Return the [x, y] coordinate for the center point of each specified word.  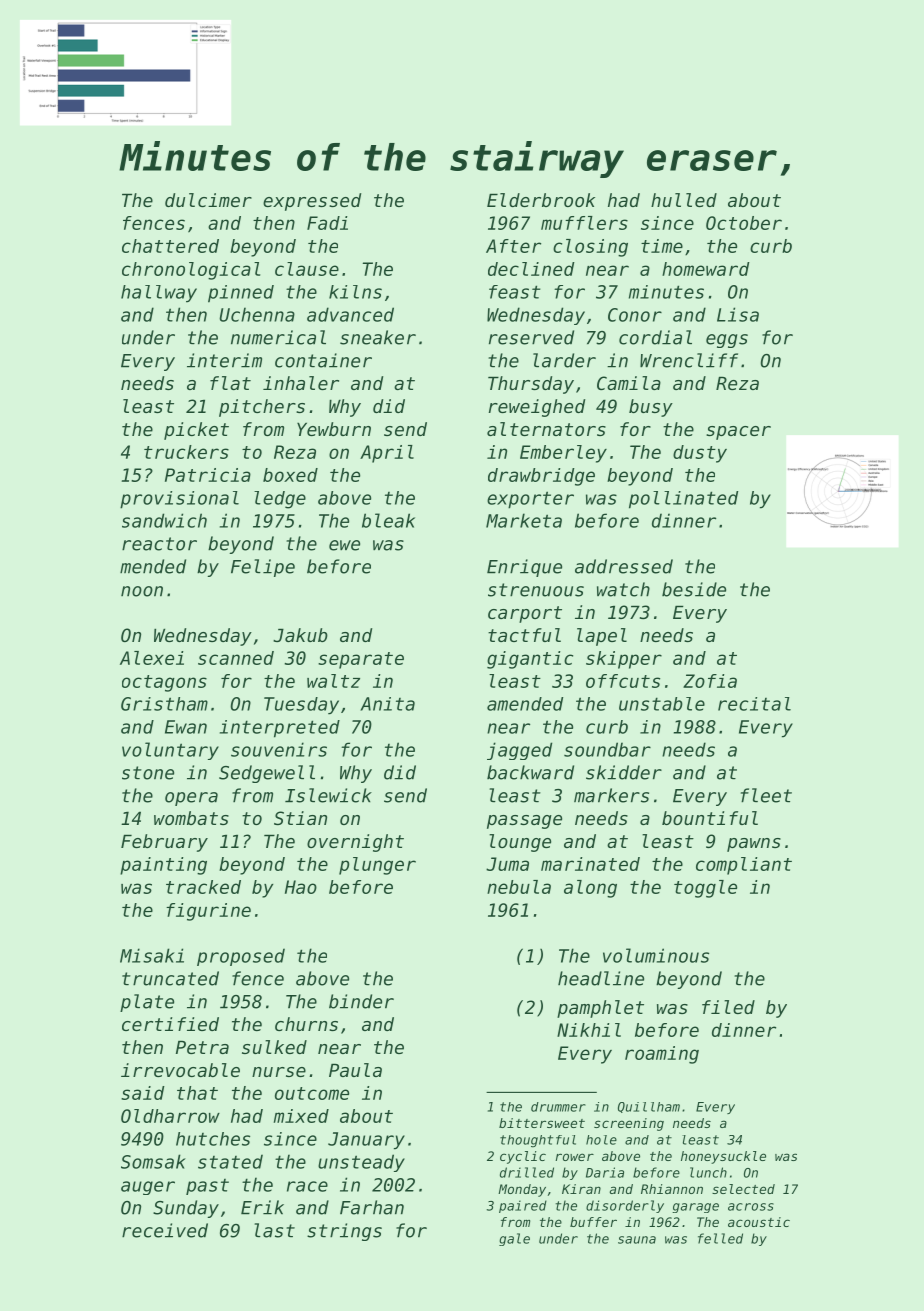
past [207, 1187]
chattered [170, 246]
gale [514, 1239]
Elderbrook [541, 200]
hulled [684, 200]
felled [720, 1238]
